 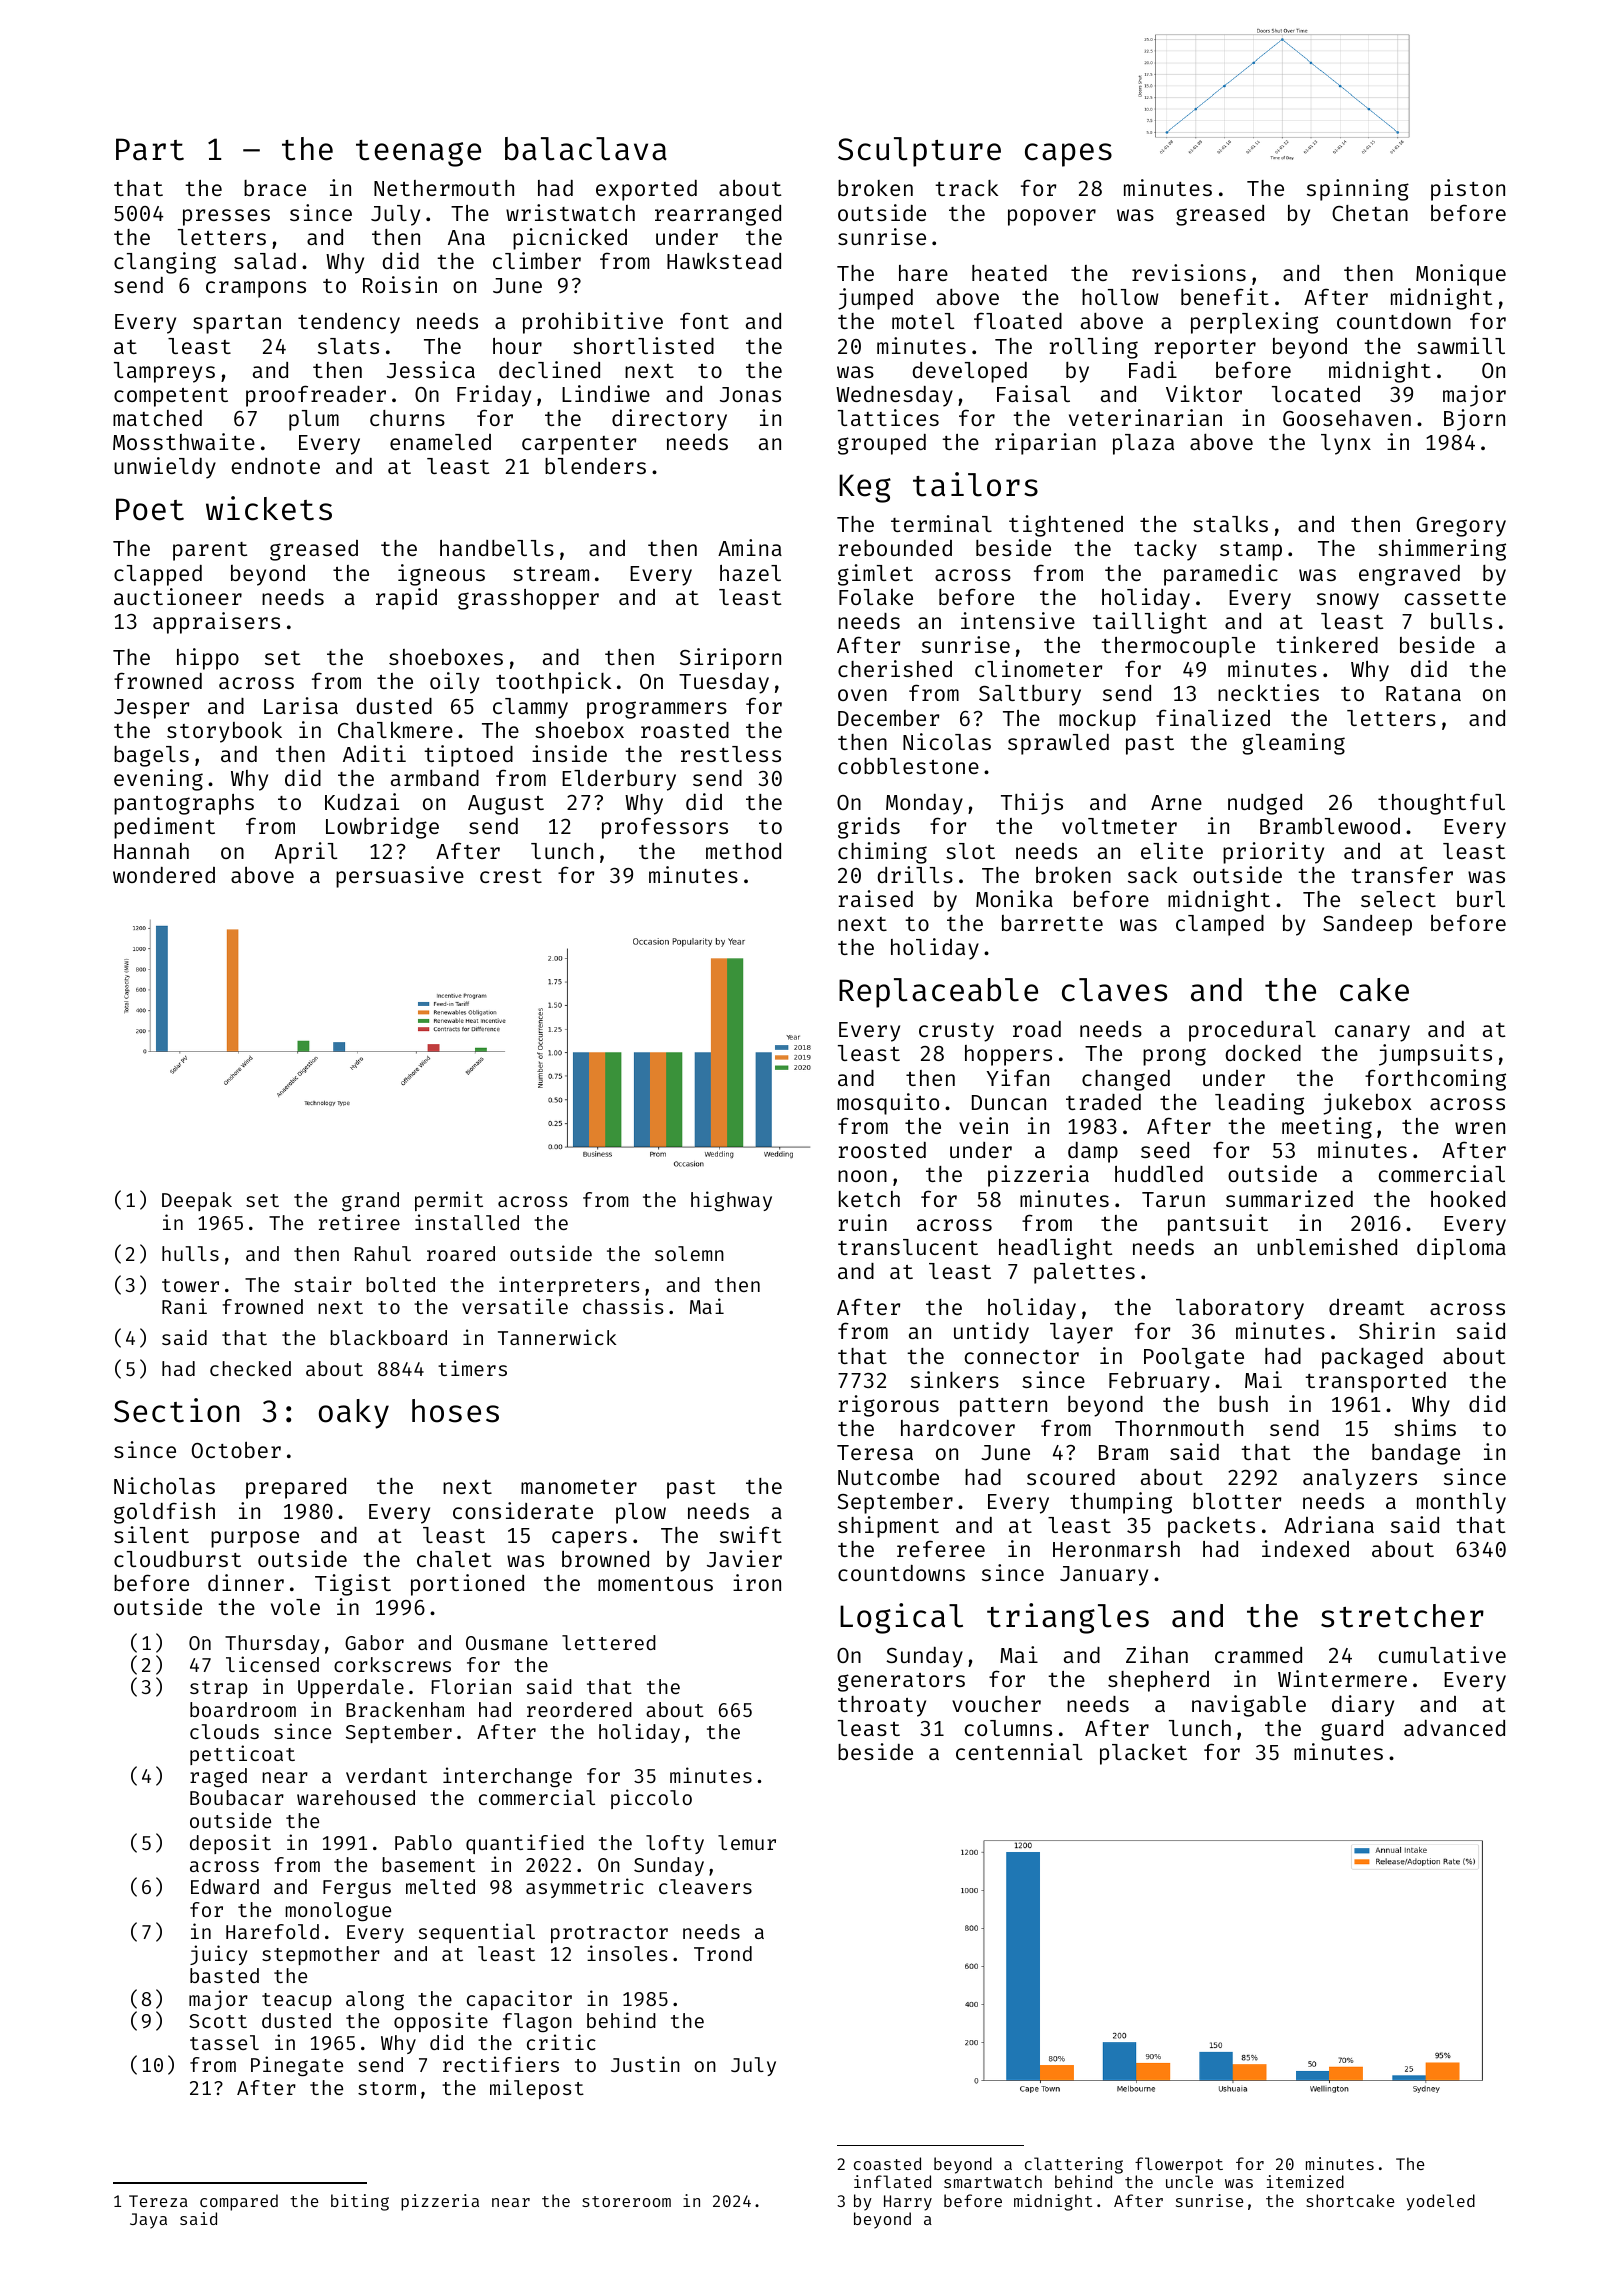 I want to click on Goosehaven, so click(x=1347, y=418).
